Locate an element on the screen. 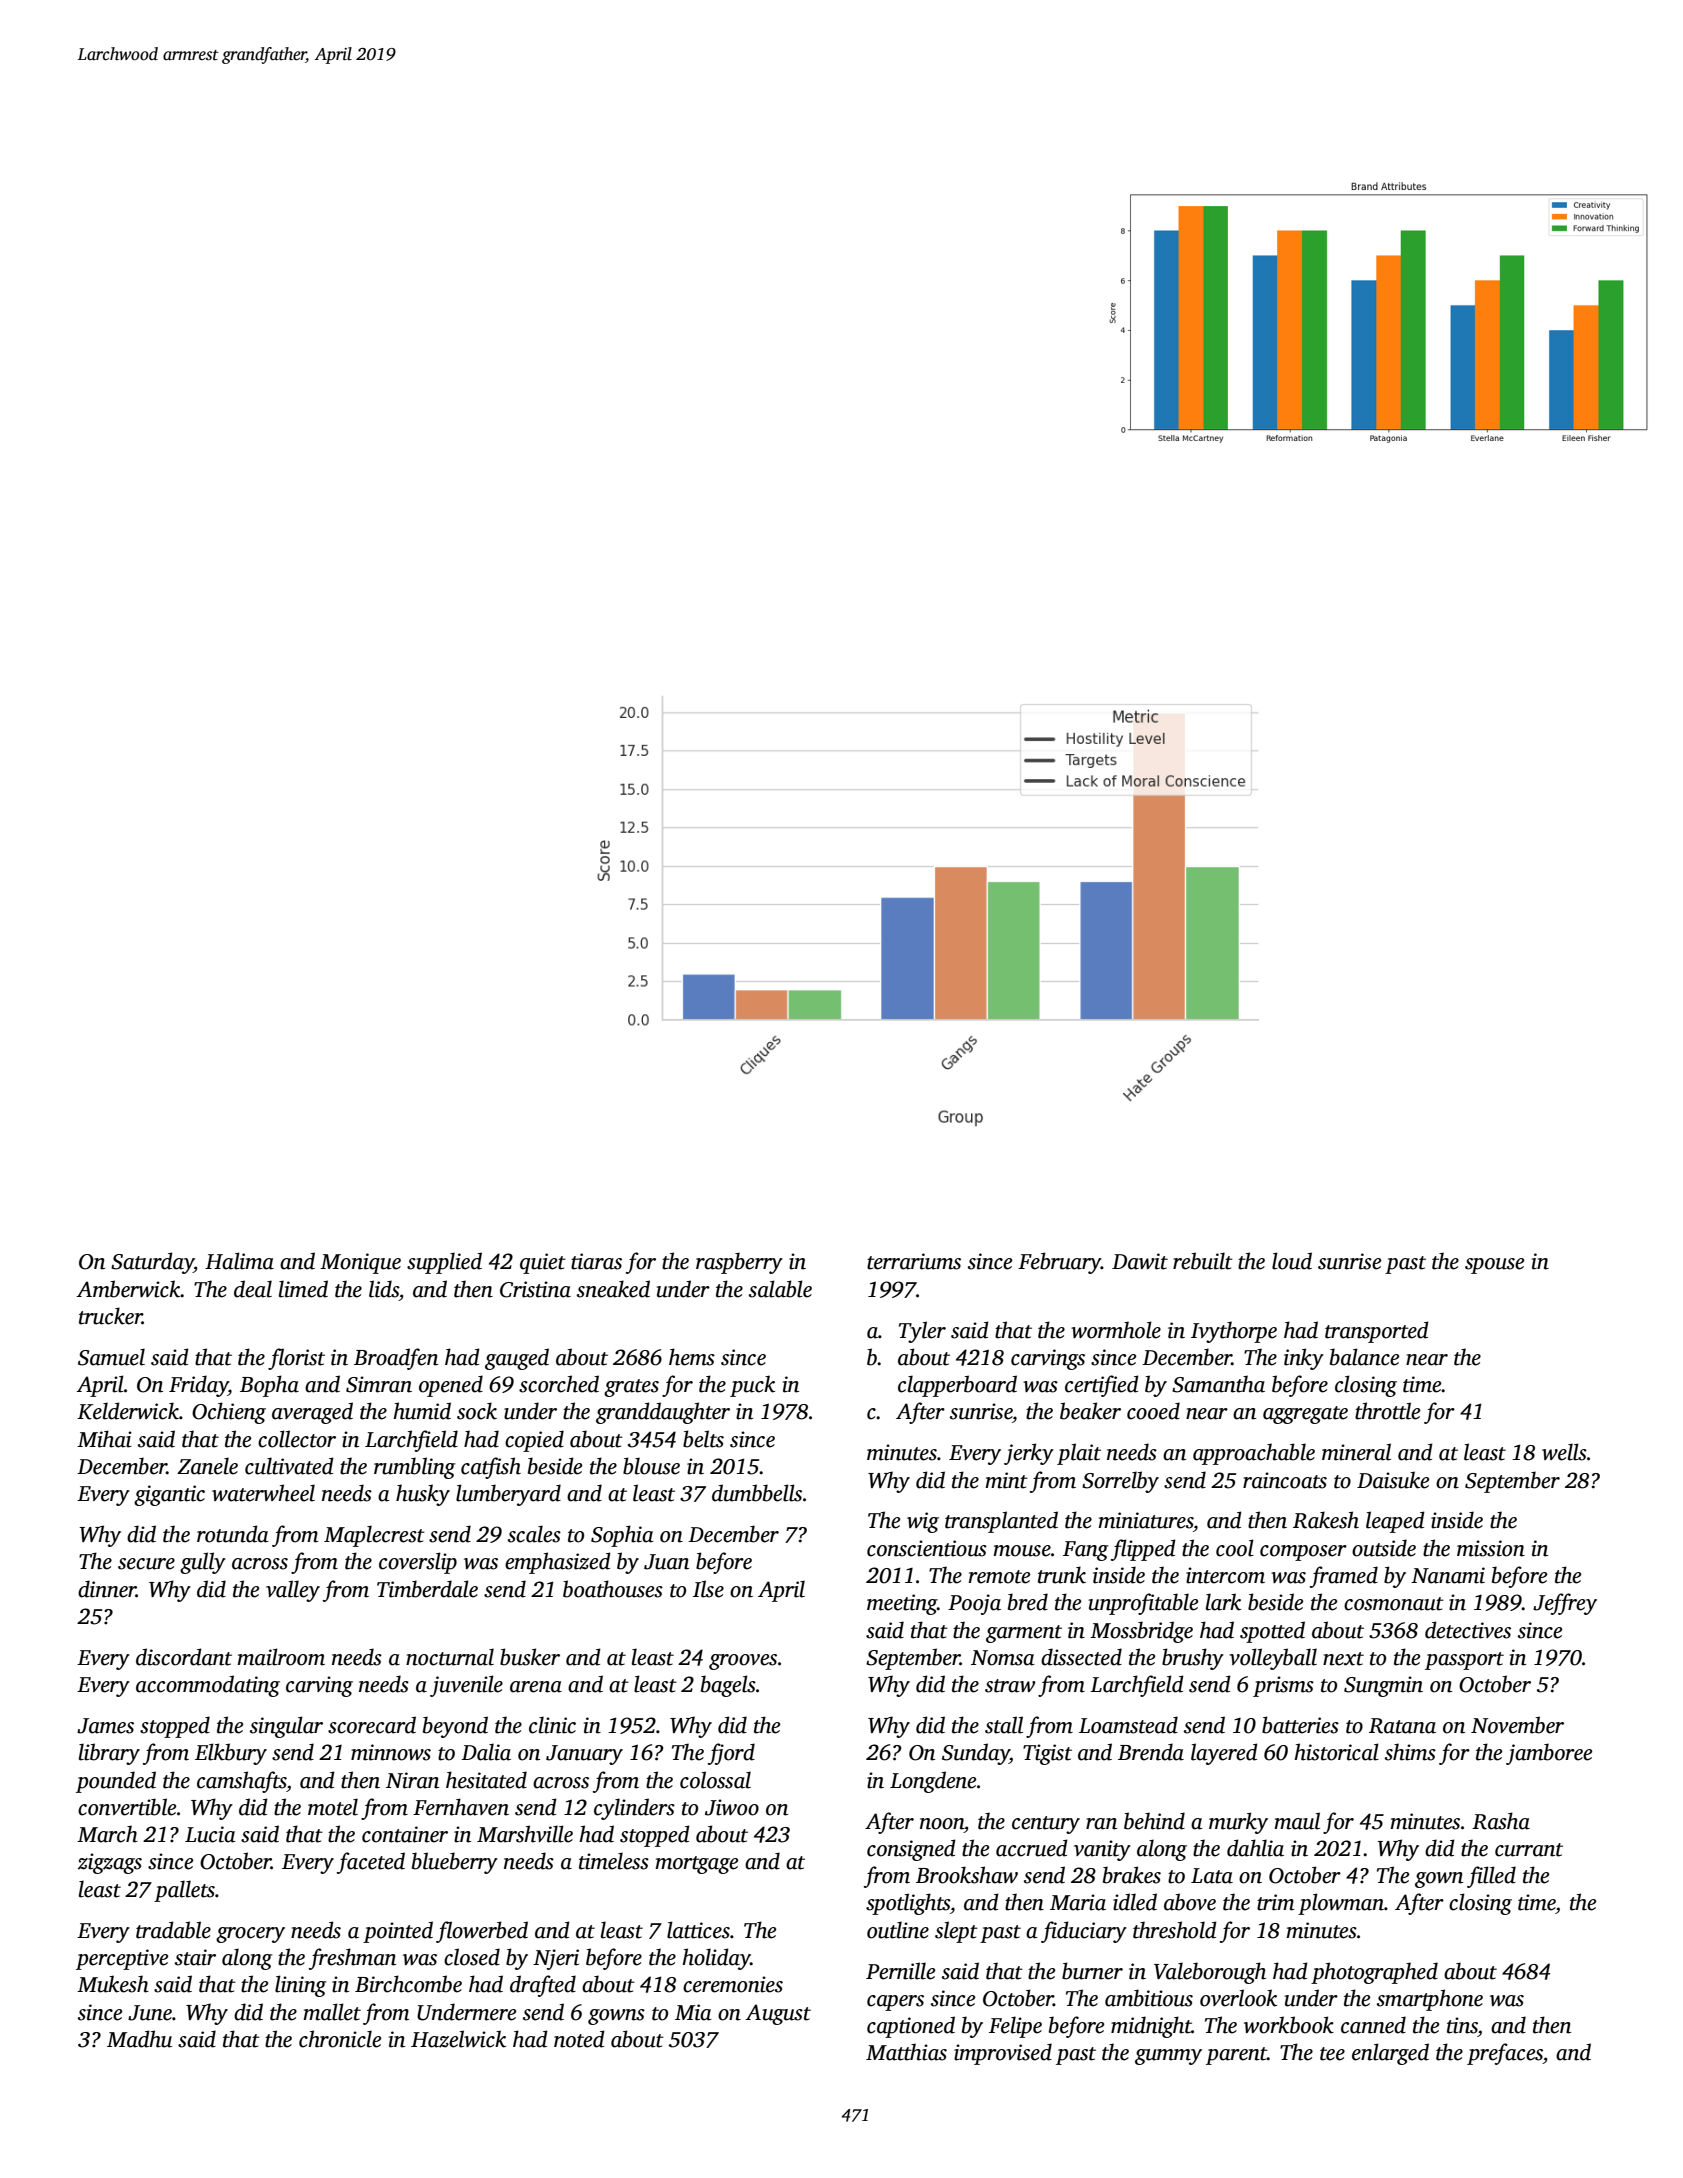 The width and height of the screenshot is (1683, 2178). convertible is located at coordinates (127, 1807).
